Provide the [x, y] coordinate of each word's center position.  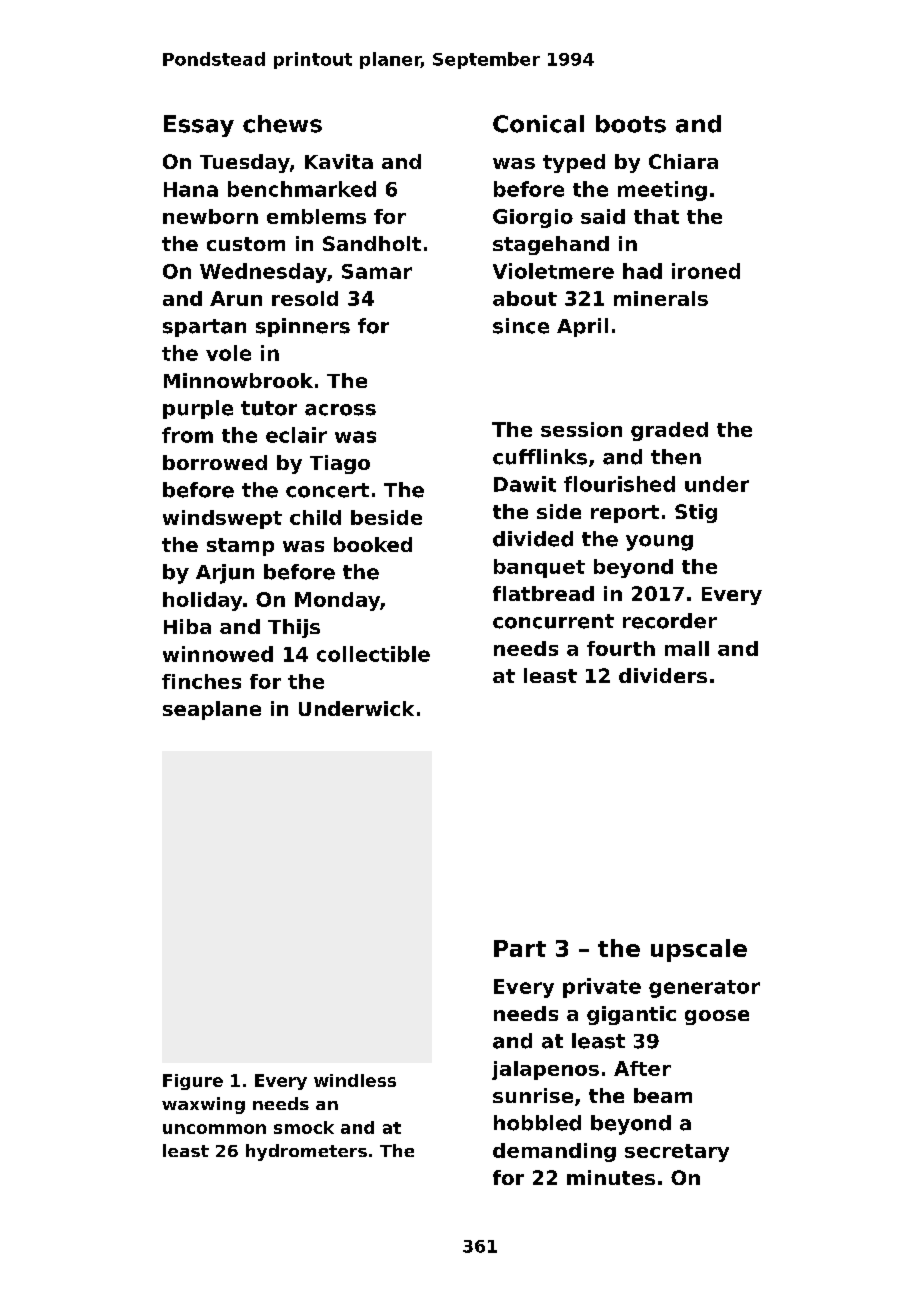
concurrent [553, 621]
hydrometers [306, 1152]
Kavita [339, 161]
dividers [663, 675]
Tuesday [245, 163]
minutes [611, 1177]
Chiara [683, 161]
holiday [202, 601]
